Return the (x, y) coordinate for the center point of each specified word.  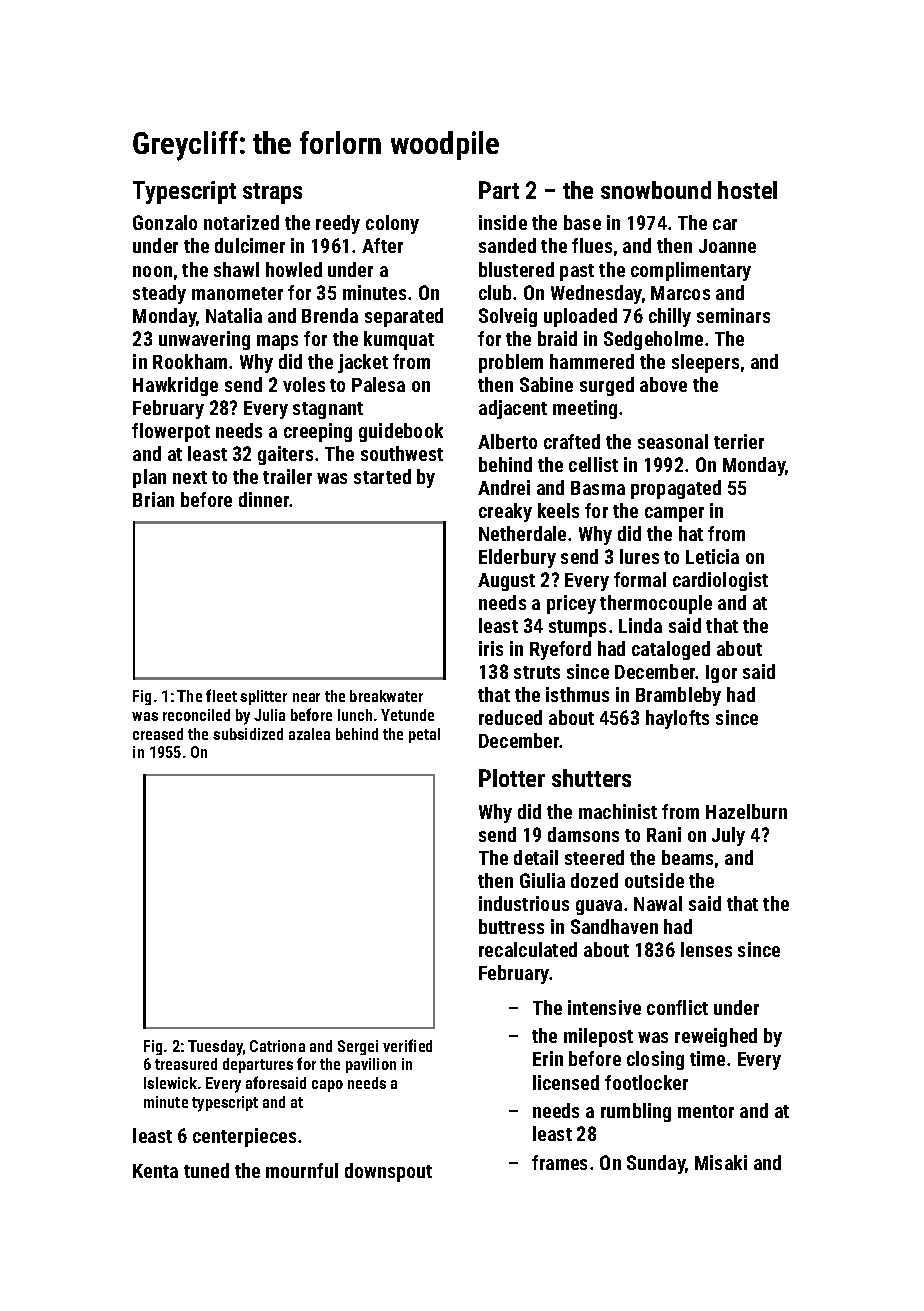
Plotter (512, 778)
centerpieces (244, 1137)
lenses (706, 949)
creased (158, 734)
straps (272, 193)
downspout (388, 1172)
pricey (571, 604)
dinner (264, 499)
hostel (747, 190)
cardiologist (720, 581)
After (382, 245)
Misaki (721, 1162)
